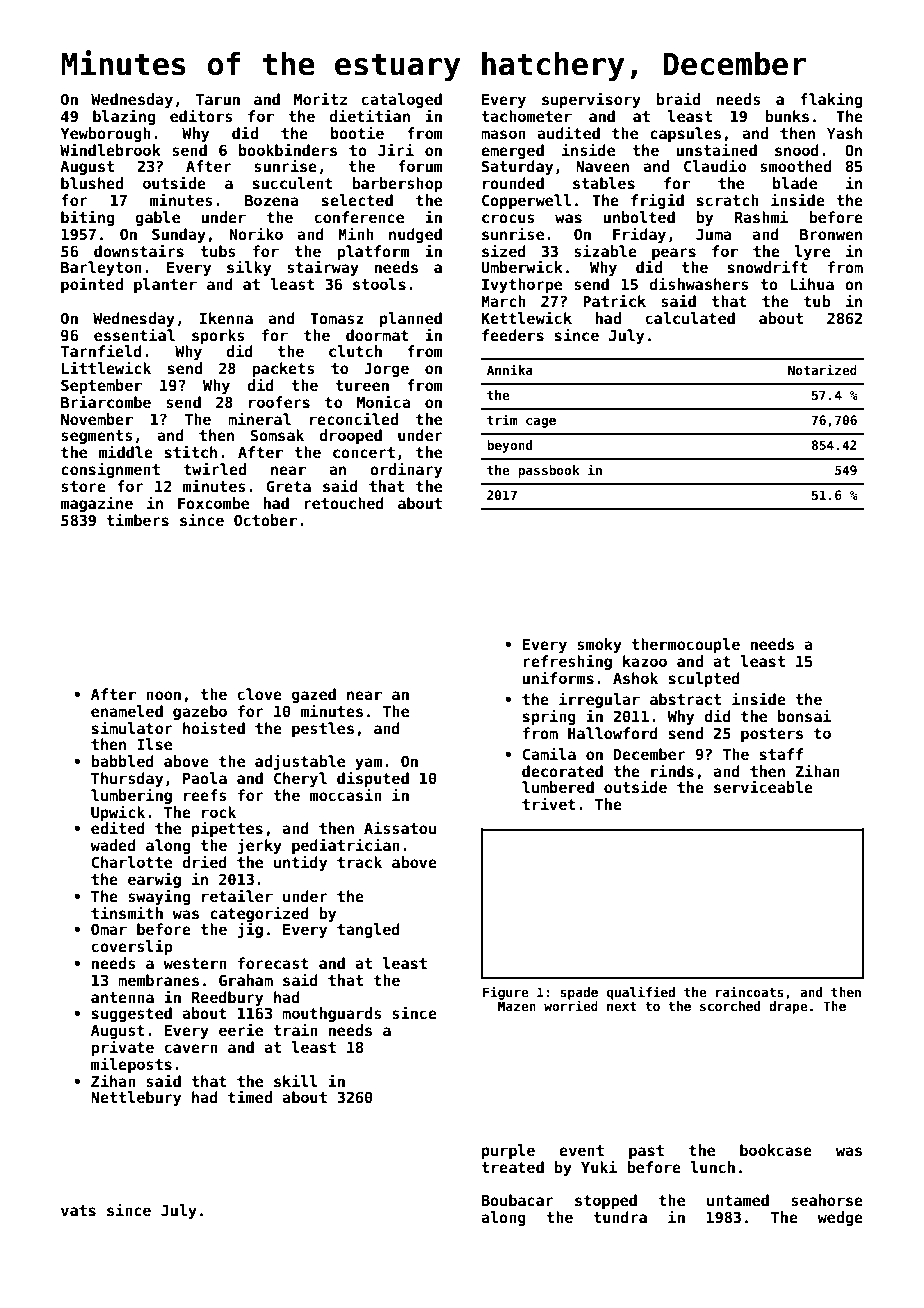  I want to click on timed, so click(250, 1096).
